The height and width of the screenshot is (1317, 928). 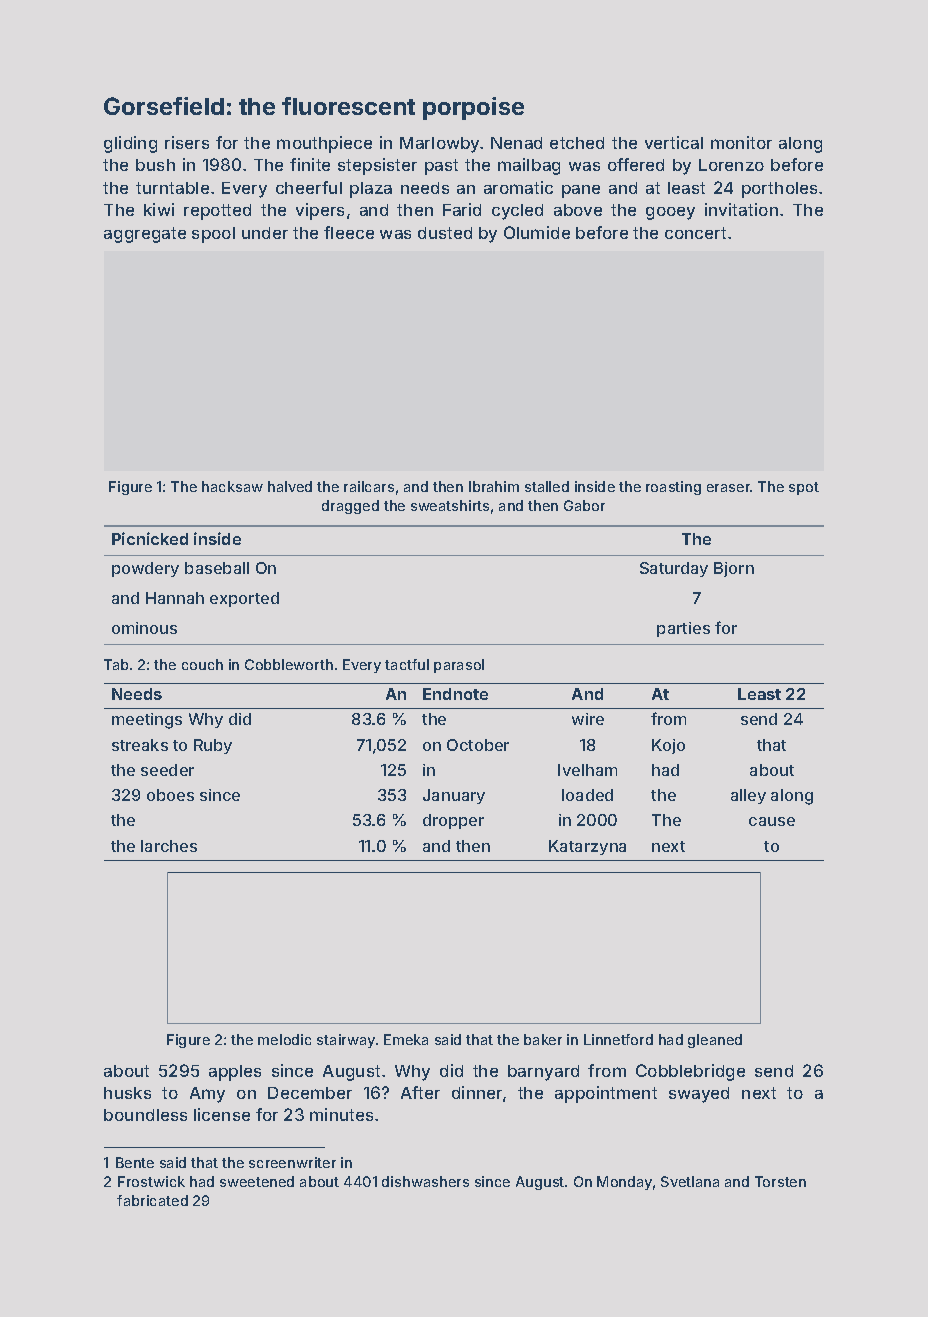 What do you see at coordinates (169, 846) in the screenshot?
I see `larches` at bounding box center [169, 846].
